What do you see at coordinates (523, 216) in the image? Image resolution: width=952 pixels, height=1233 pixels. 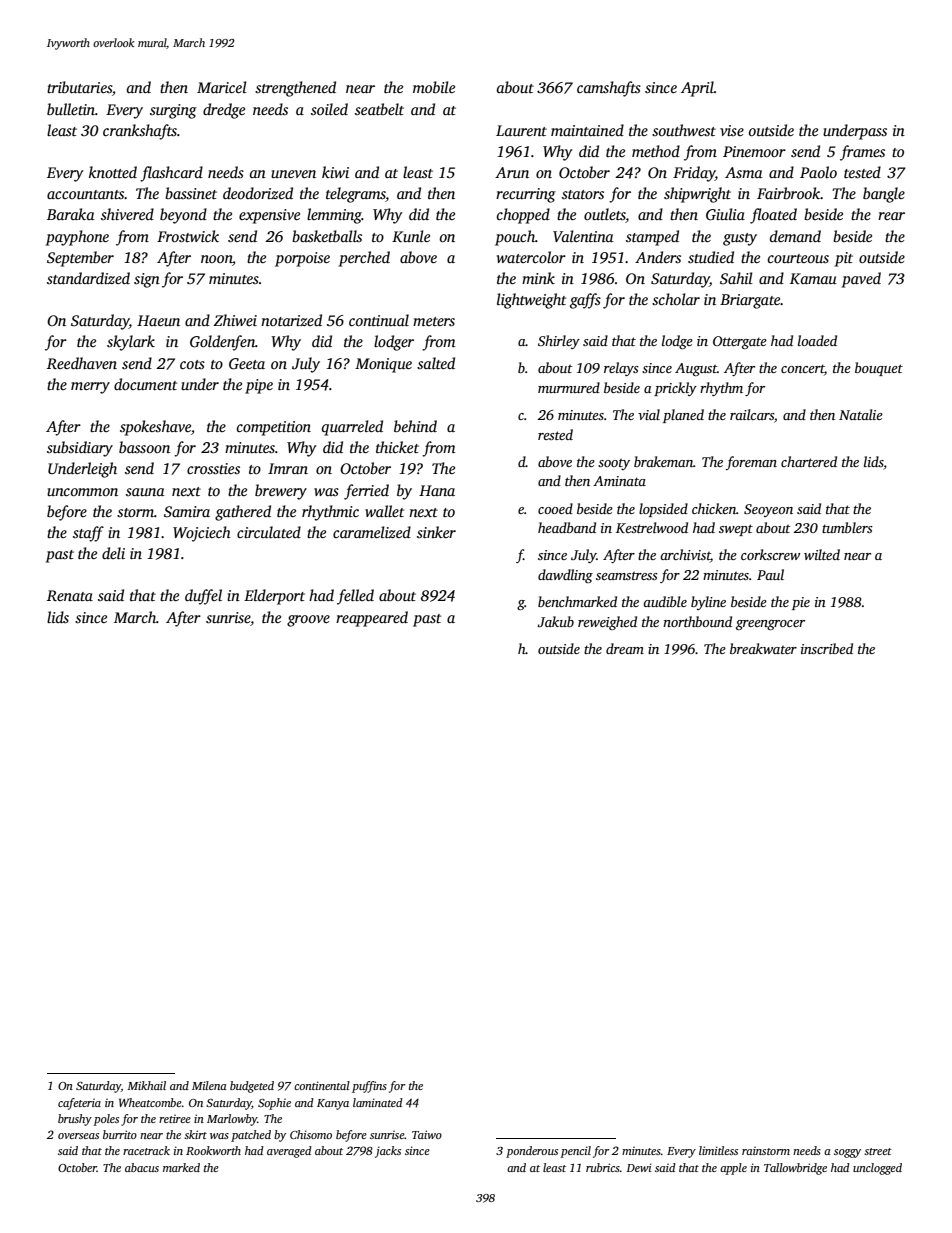 I see `chopped` at bounding box center [523, 216].
